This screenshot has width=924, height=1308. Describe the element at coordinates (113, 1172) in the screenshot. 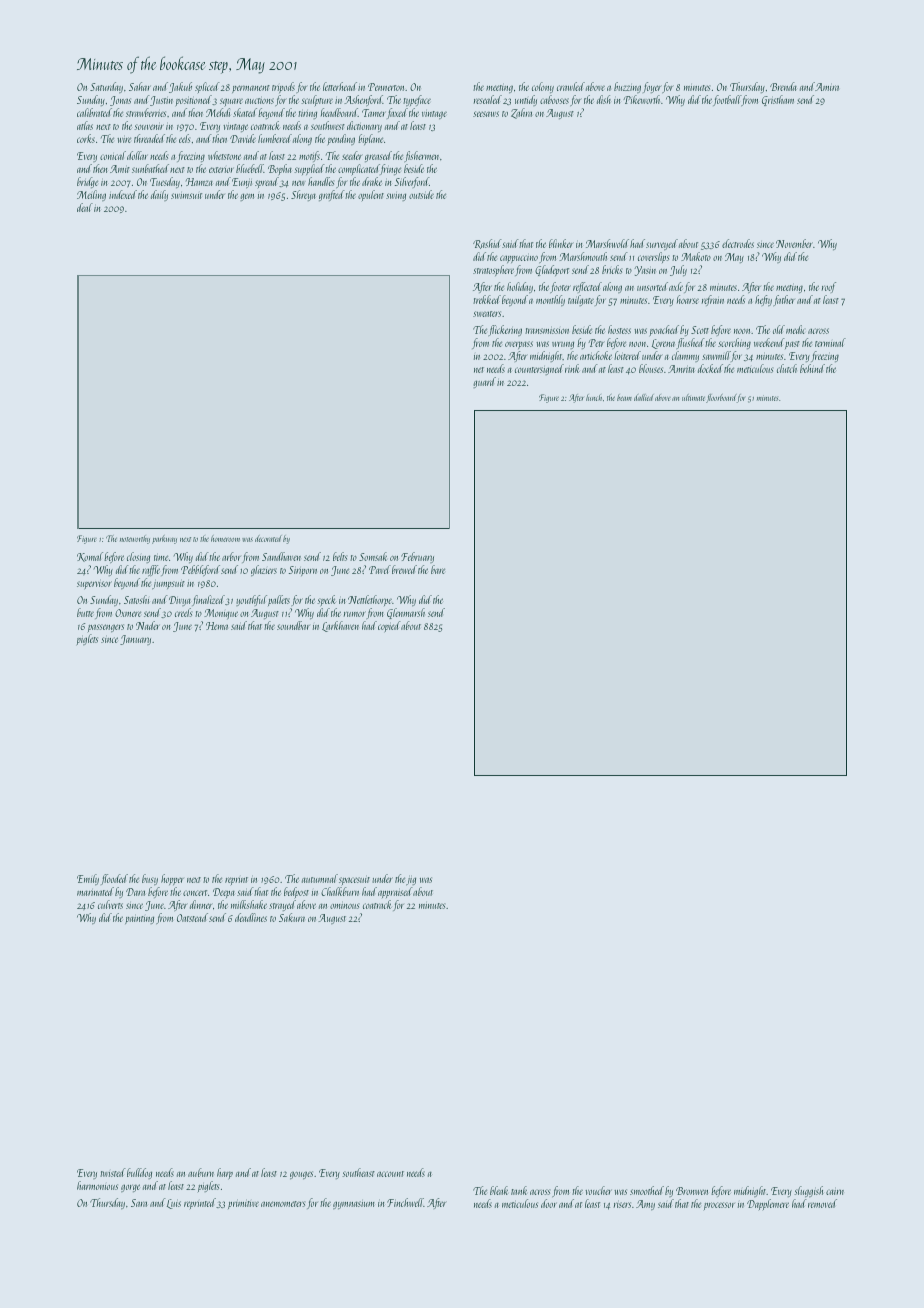

I see `twisted` at that location.
